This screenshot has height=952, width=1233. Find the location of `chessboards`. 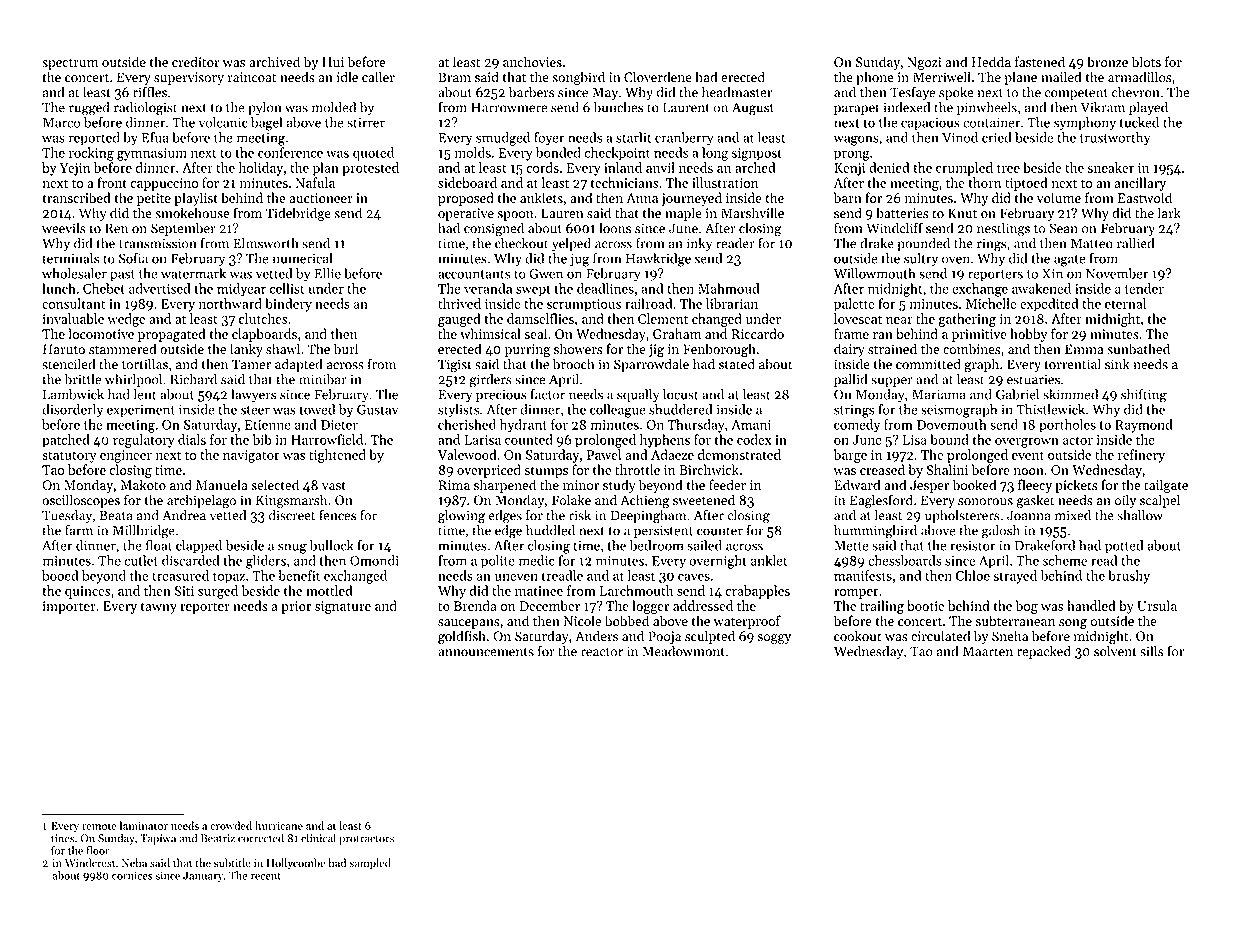

chessboards is located at coordinates (905, 560).
